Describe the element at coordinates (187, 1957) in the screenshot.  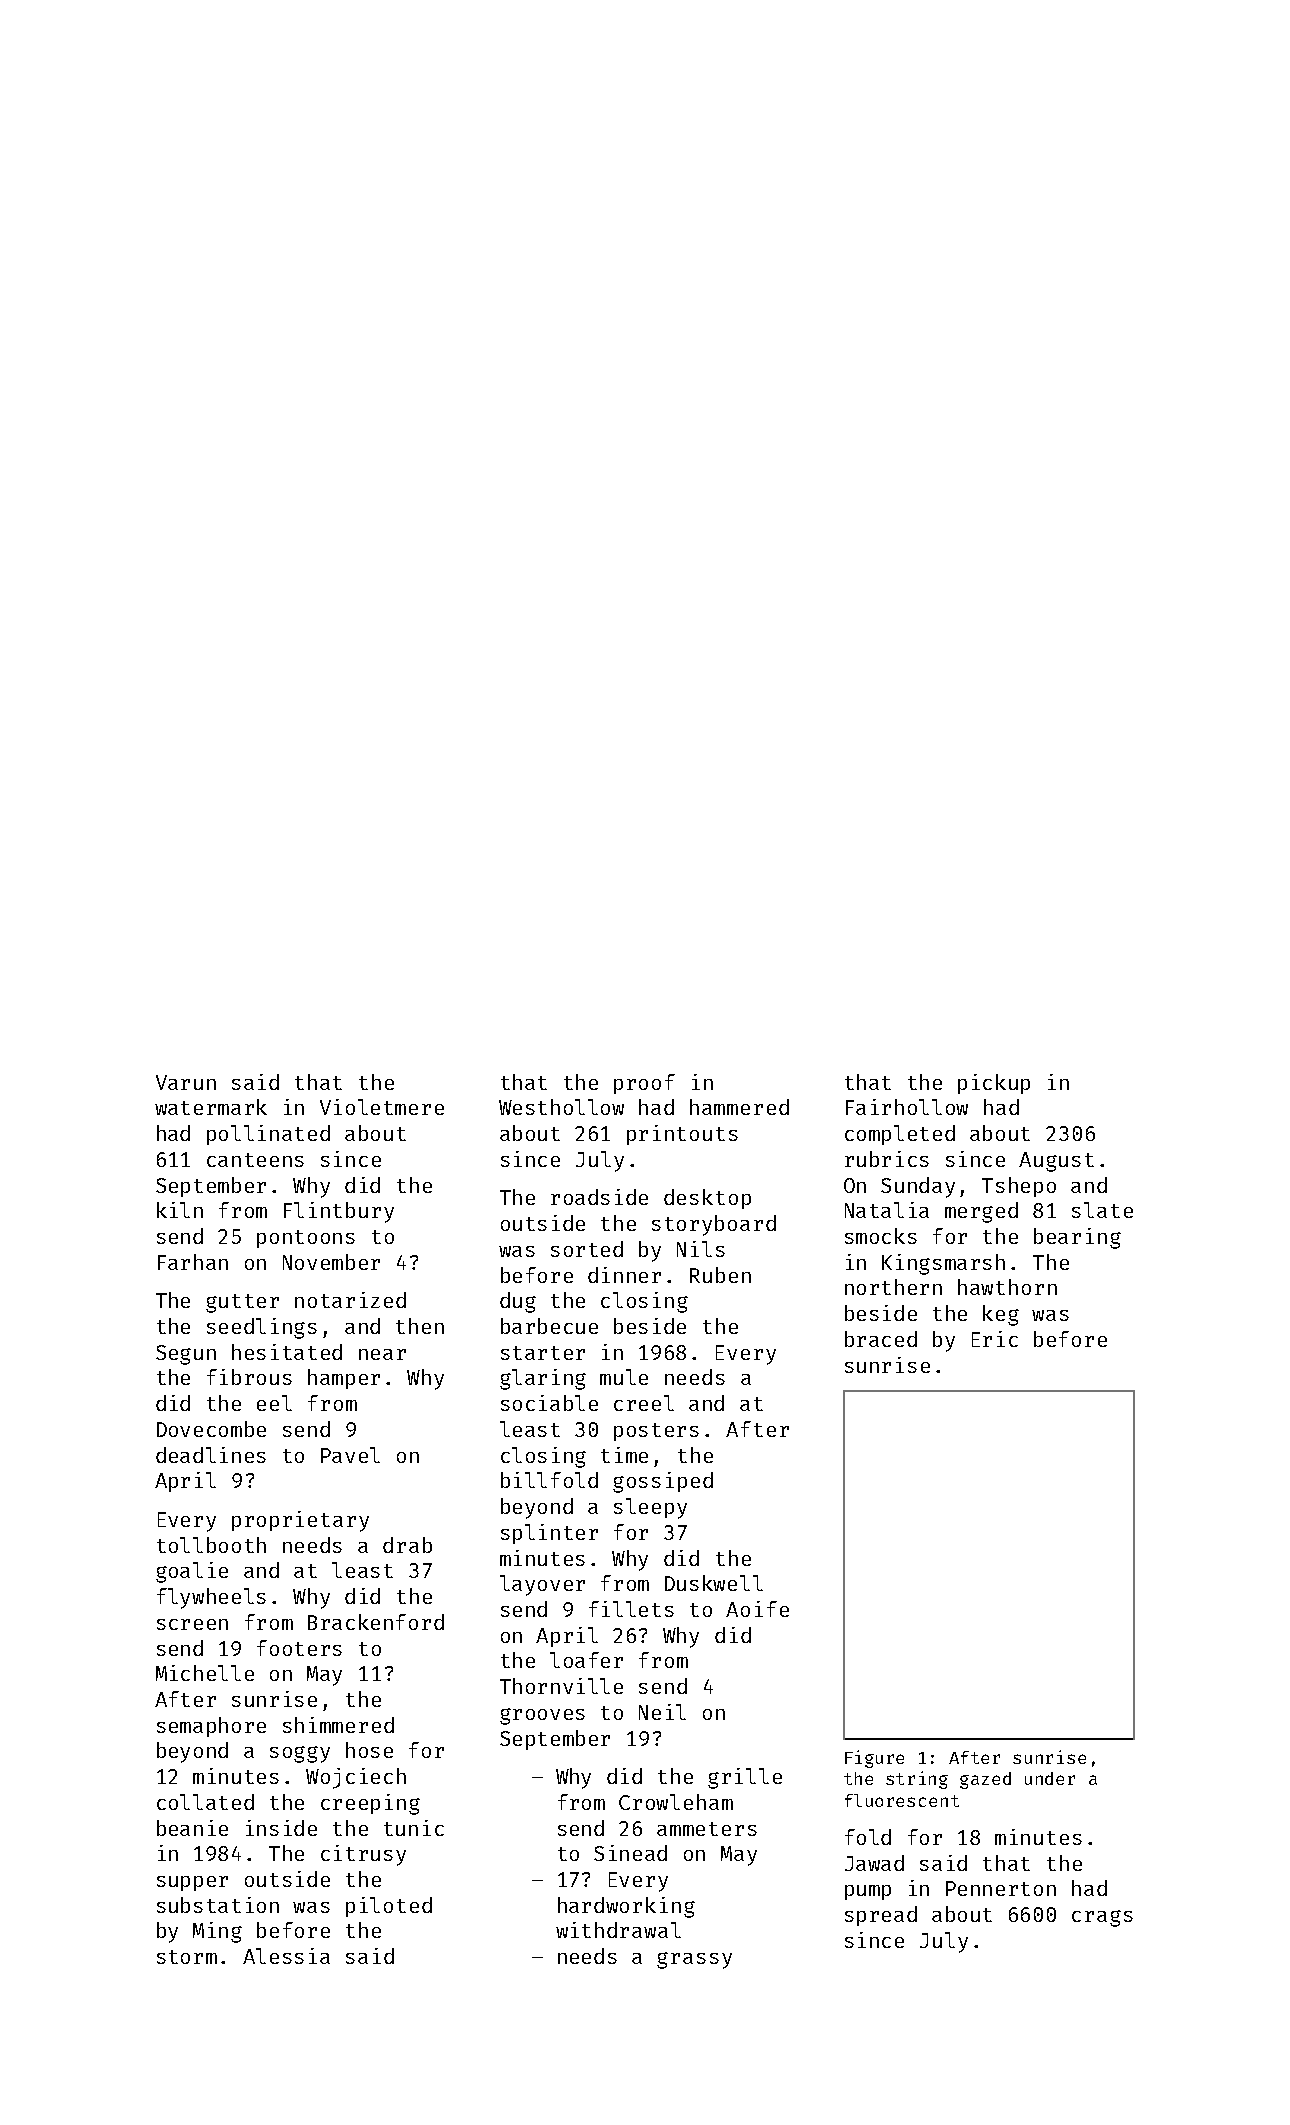
I see `storm` at that location.
